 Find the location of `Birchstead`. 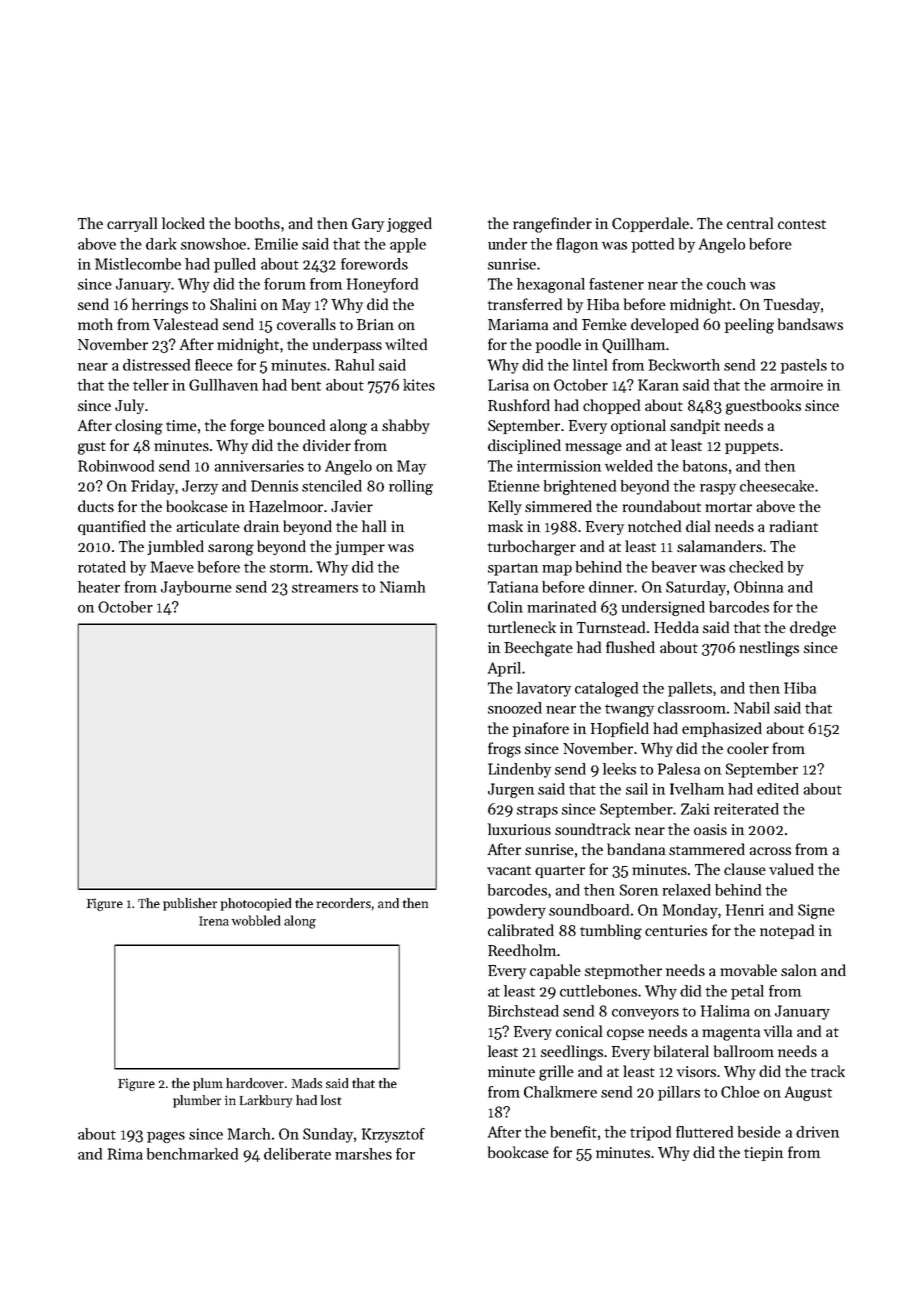

Birchstead is located at coordinates (523, 1011).
